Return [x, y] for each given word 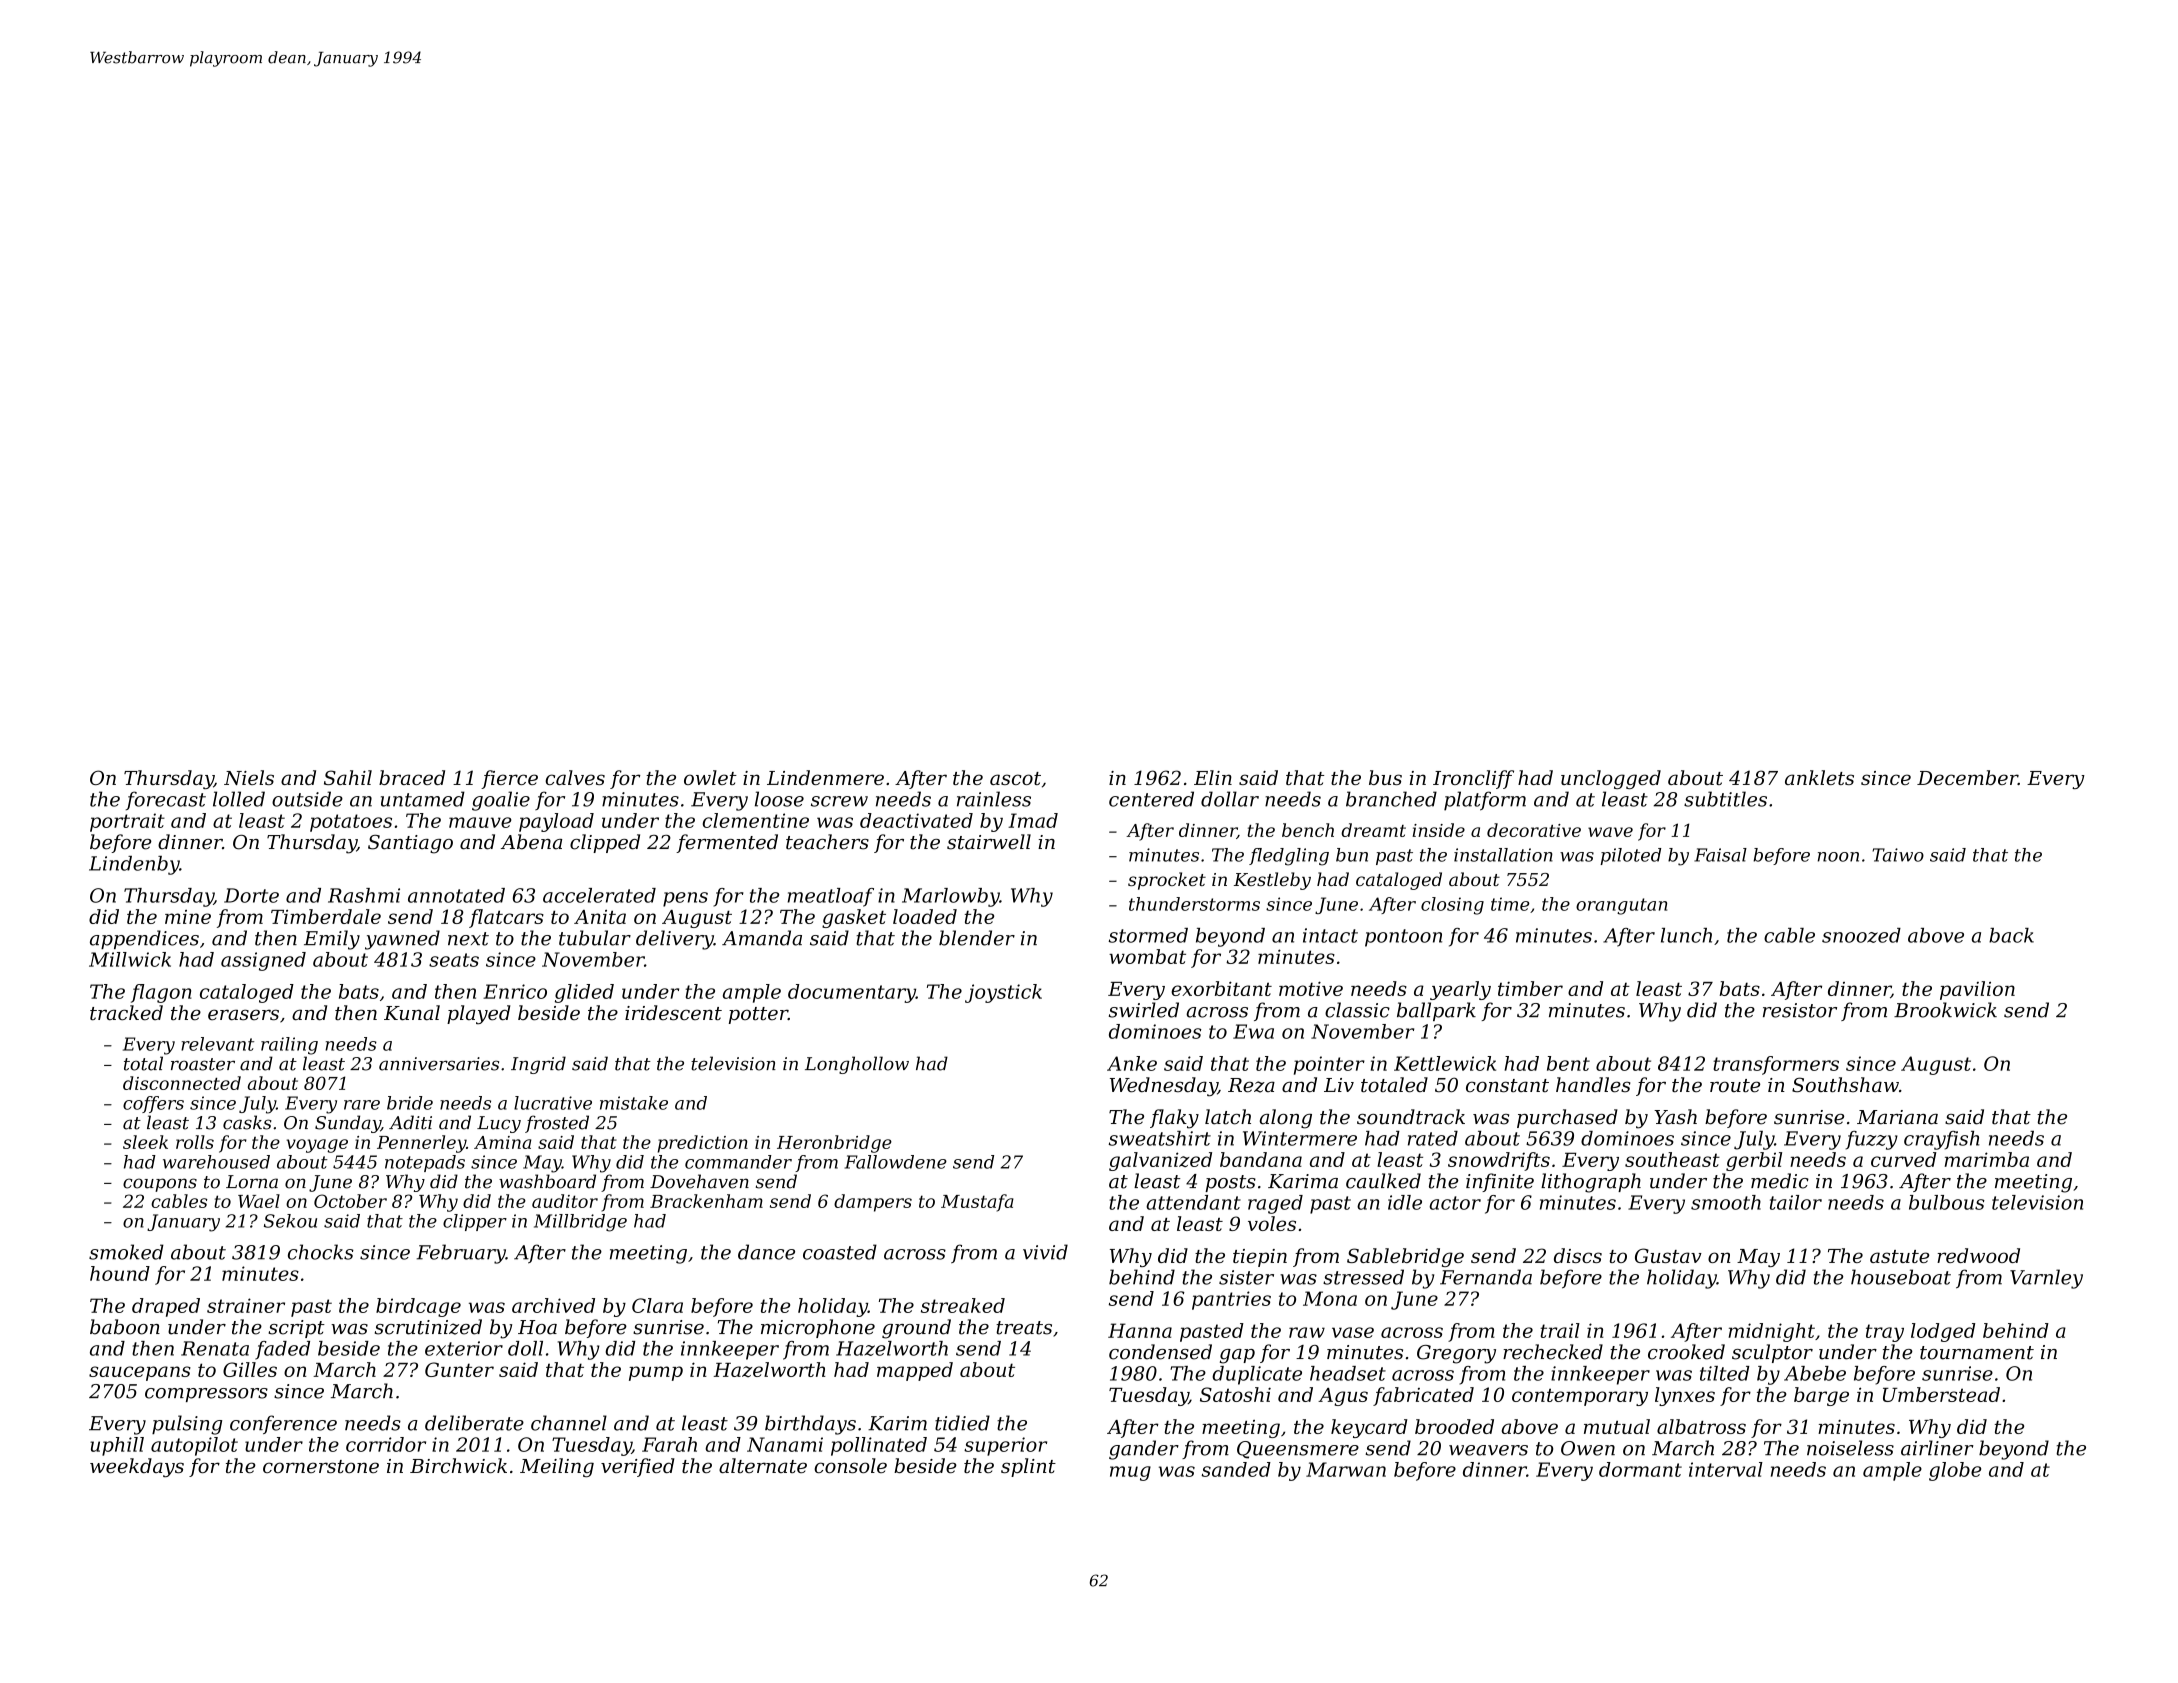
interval [1726, 1469]
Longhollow [857, 1065]
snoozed [1861, 935]
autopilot [194, 1446]
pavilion [1977, 990]
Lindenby [134, 865]
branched [1391, 799]
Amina [502, 1142]
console [850, 1465]
